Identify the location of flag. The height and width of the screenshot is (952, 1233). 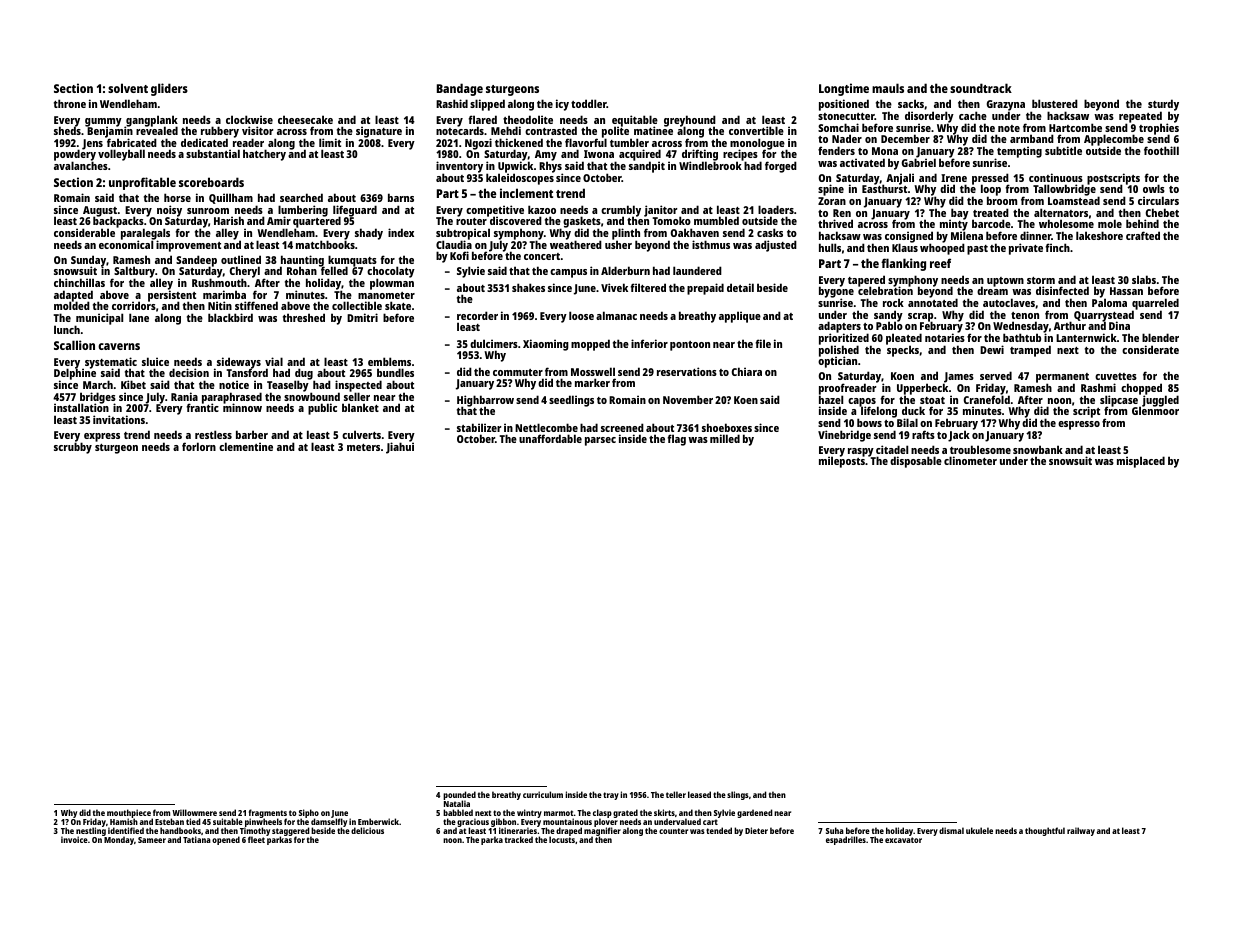
(677, 440).
